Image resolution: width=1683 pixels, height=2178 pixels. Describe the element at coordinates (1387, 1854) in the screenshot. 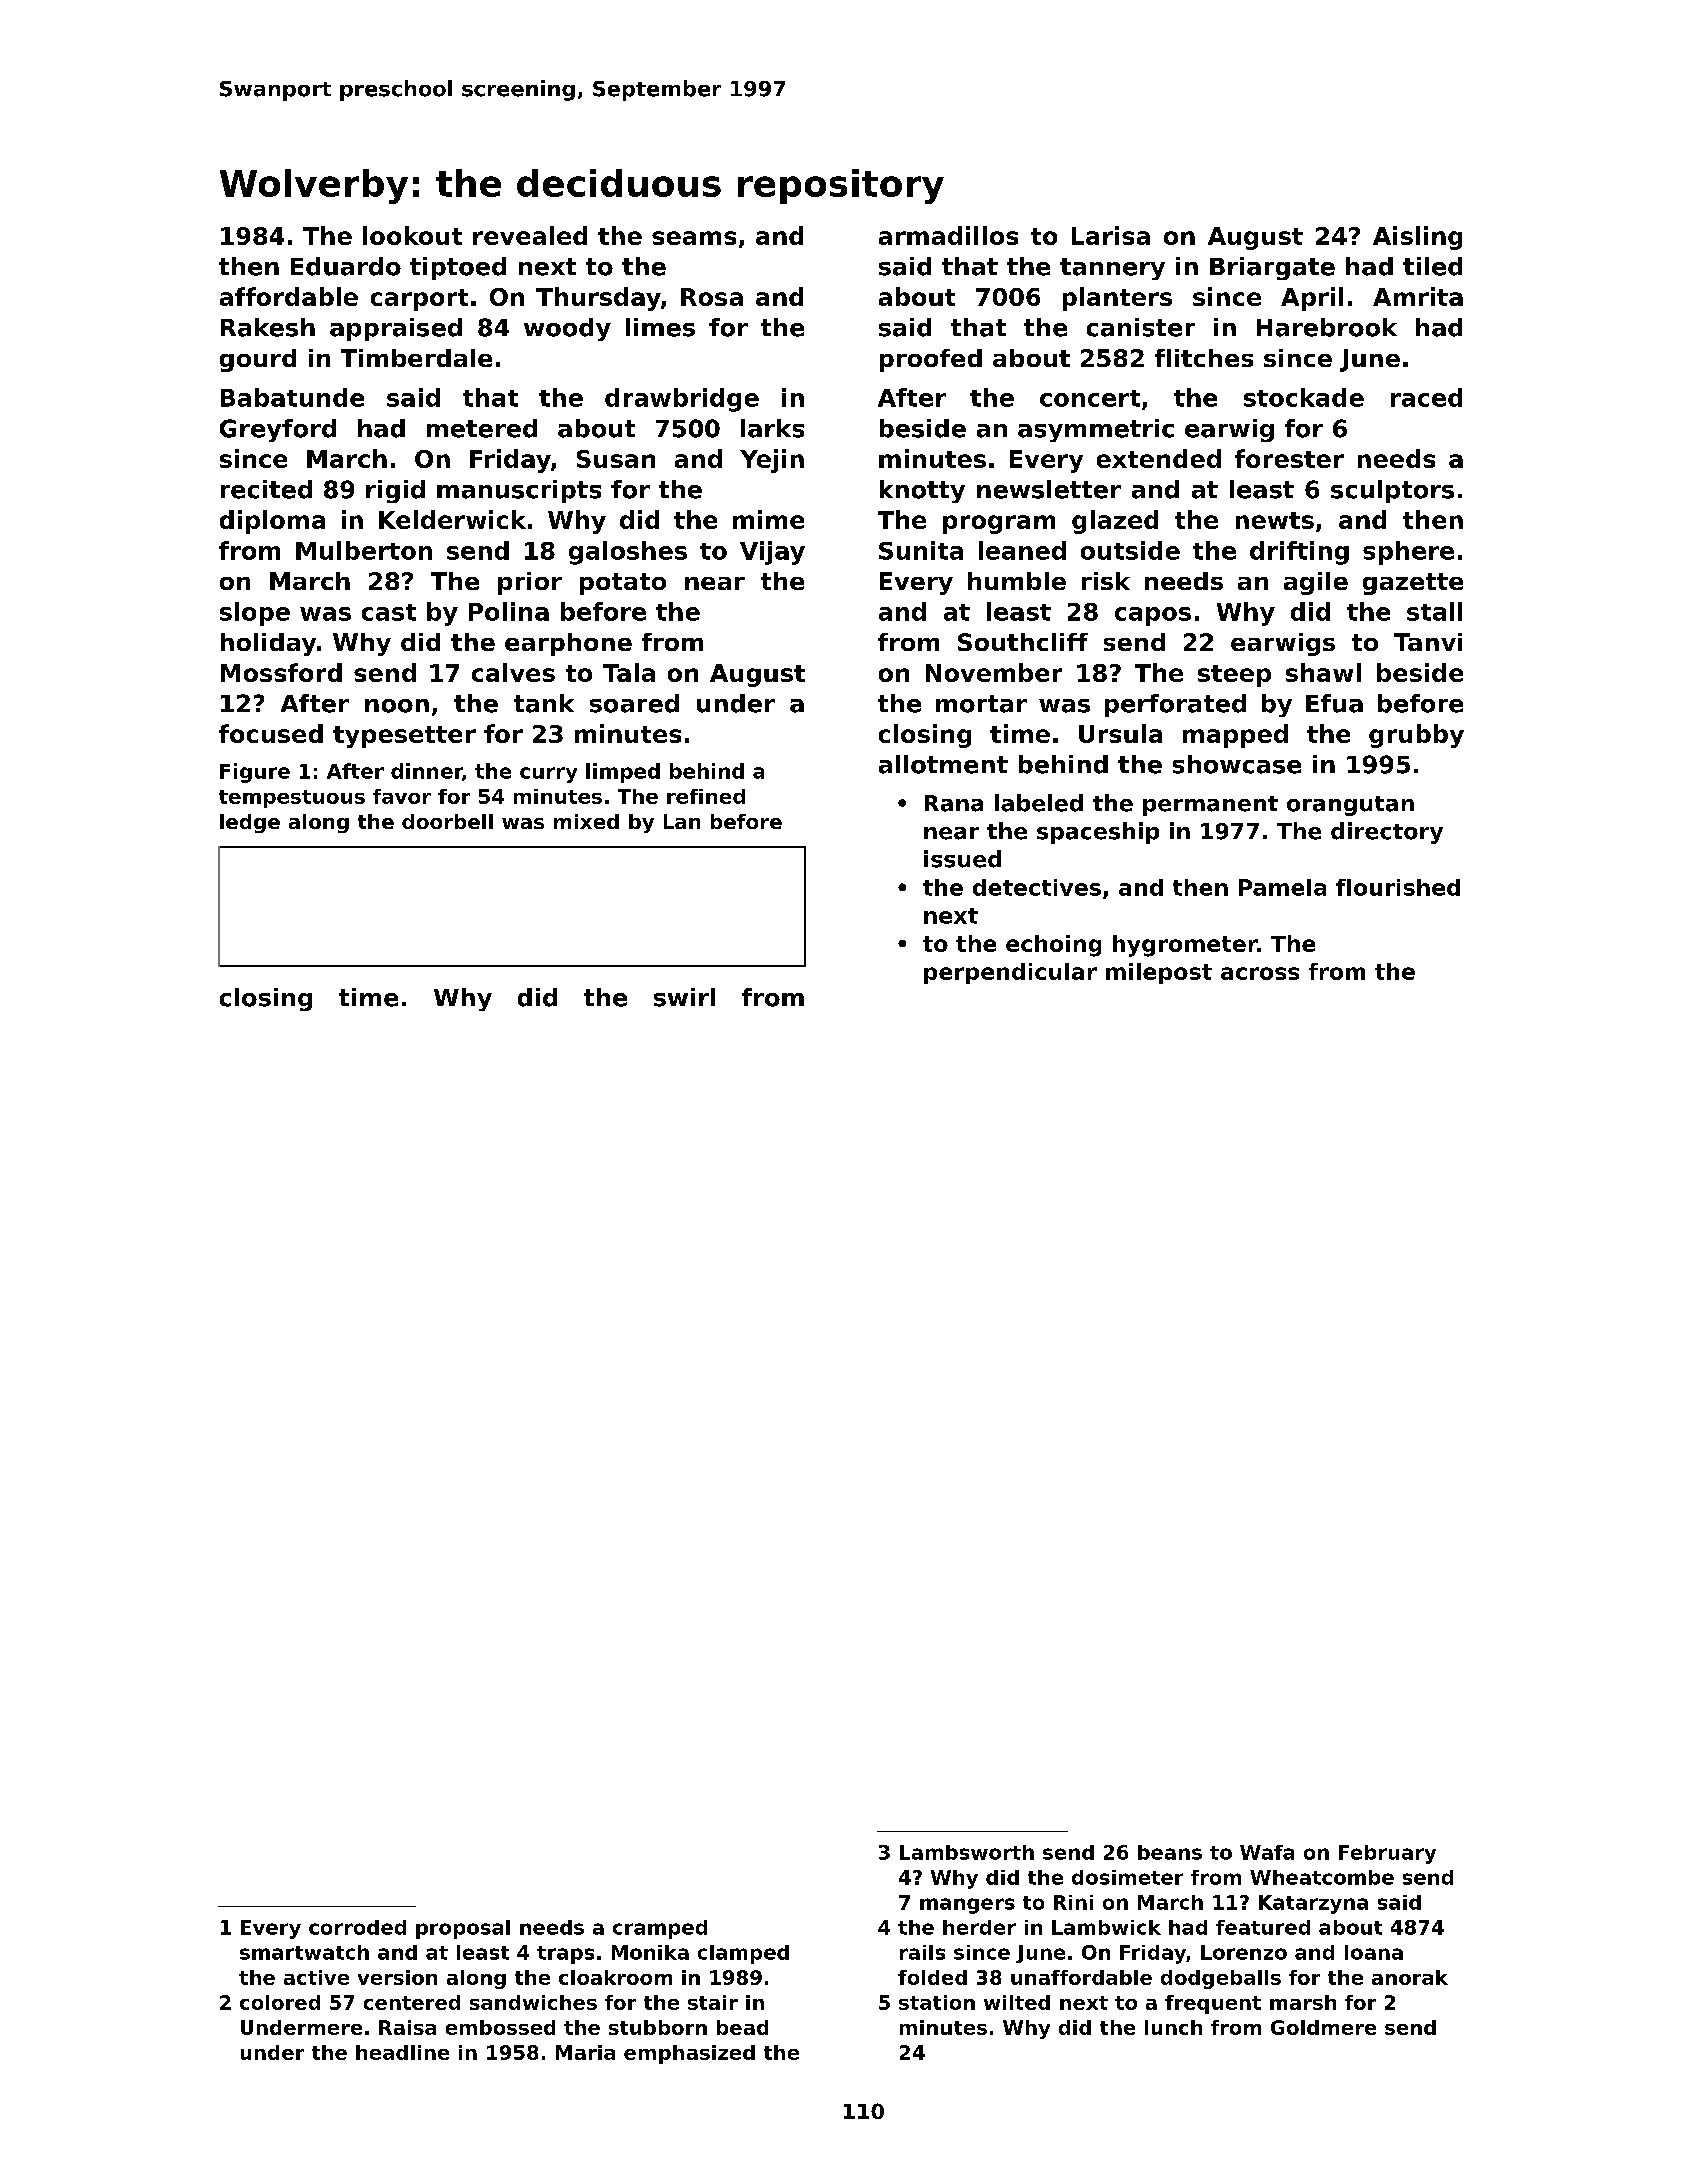

I see `February` at that location.
